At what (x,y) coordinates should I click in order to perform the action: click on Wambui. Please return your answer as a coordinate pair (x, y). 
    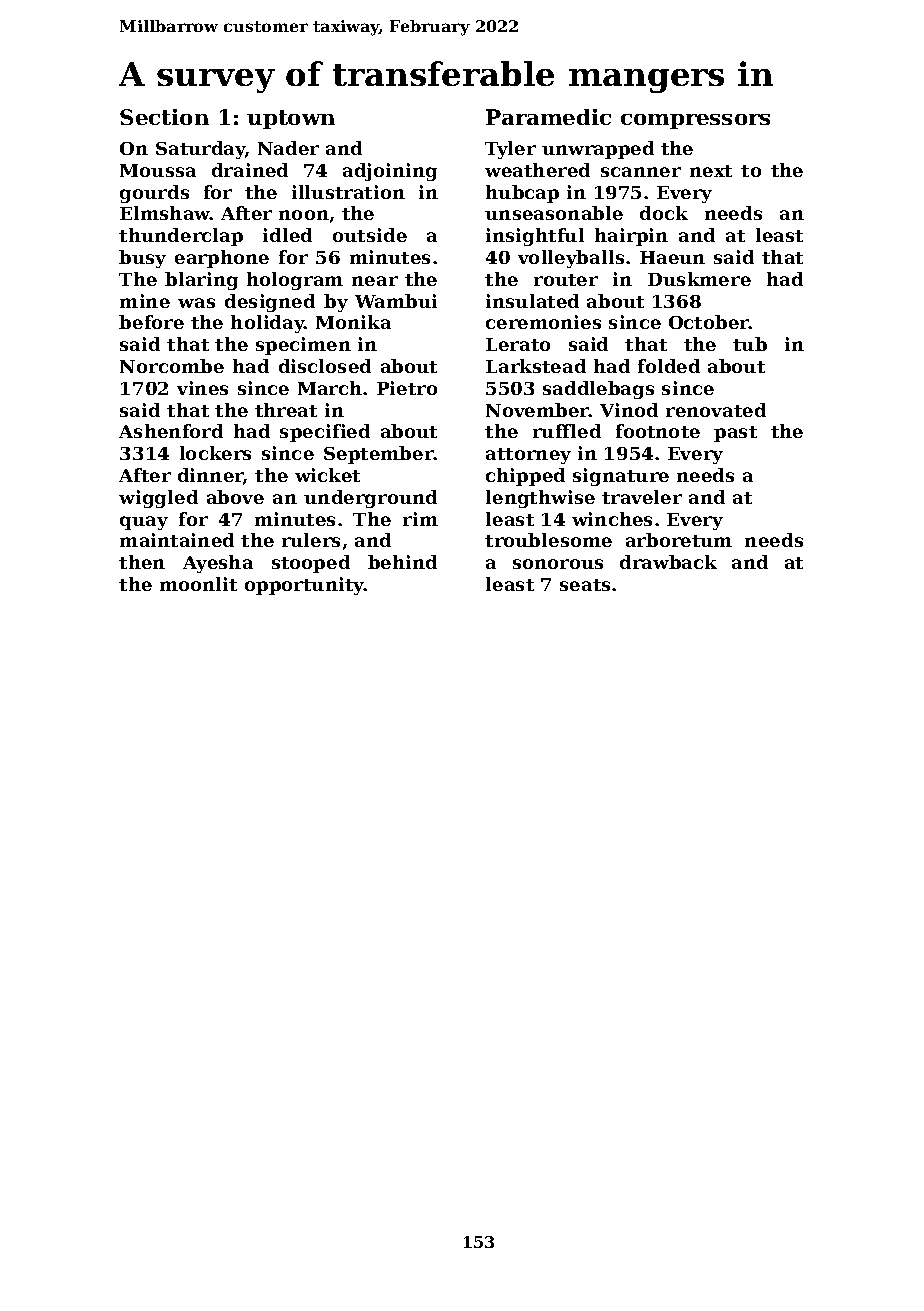
    Looking at the image, I should click on (396, 301).
